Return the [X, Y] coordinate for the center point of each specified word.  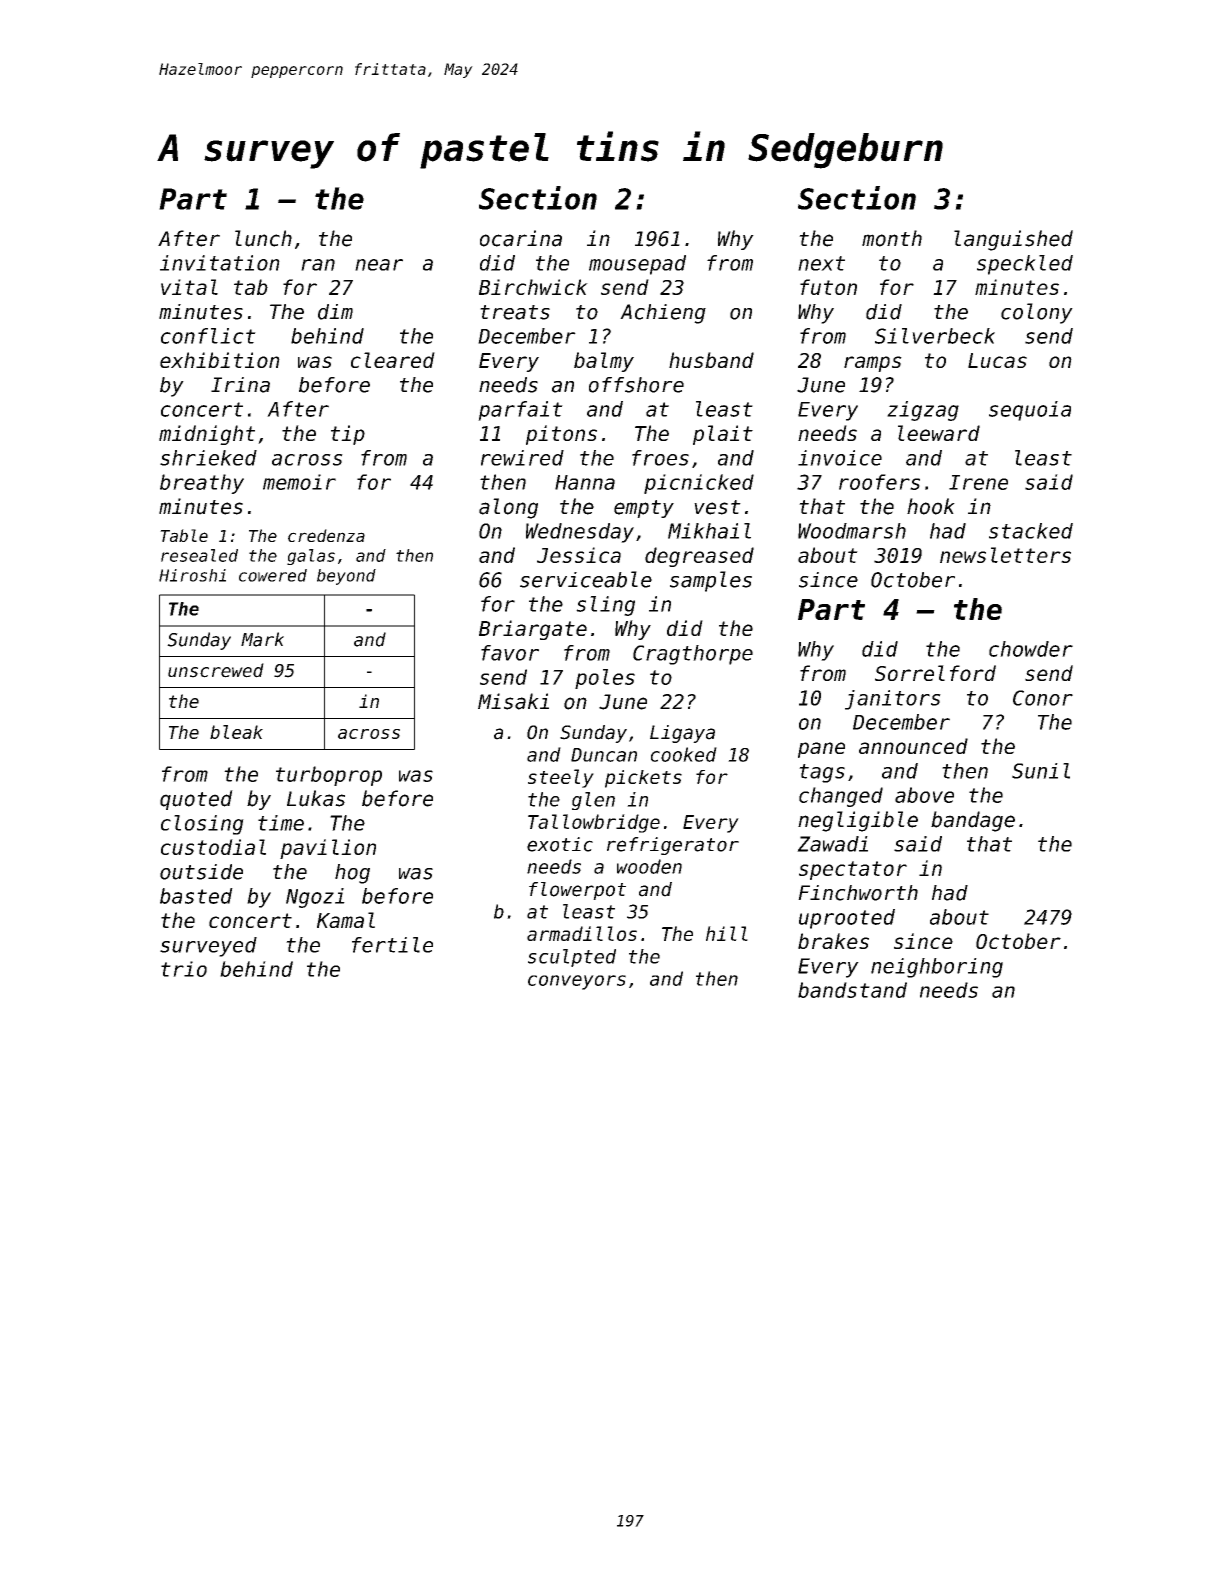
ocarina [521, 238]
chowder [1031, 649]
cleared [393, 360]
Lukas [316, 798]
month [892, 238]
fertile [392, 945]
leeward [939, 433]
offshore [636, 385]
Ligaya [682, 734]
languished [1013, 240]
